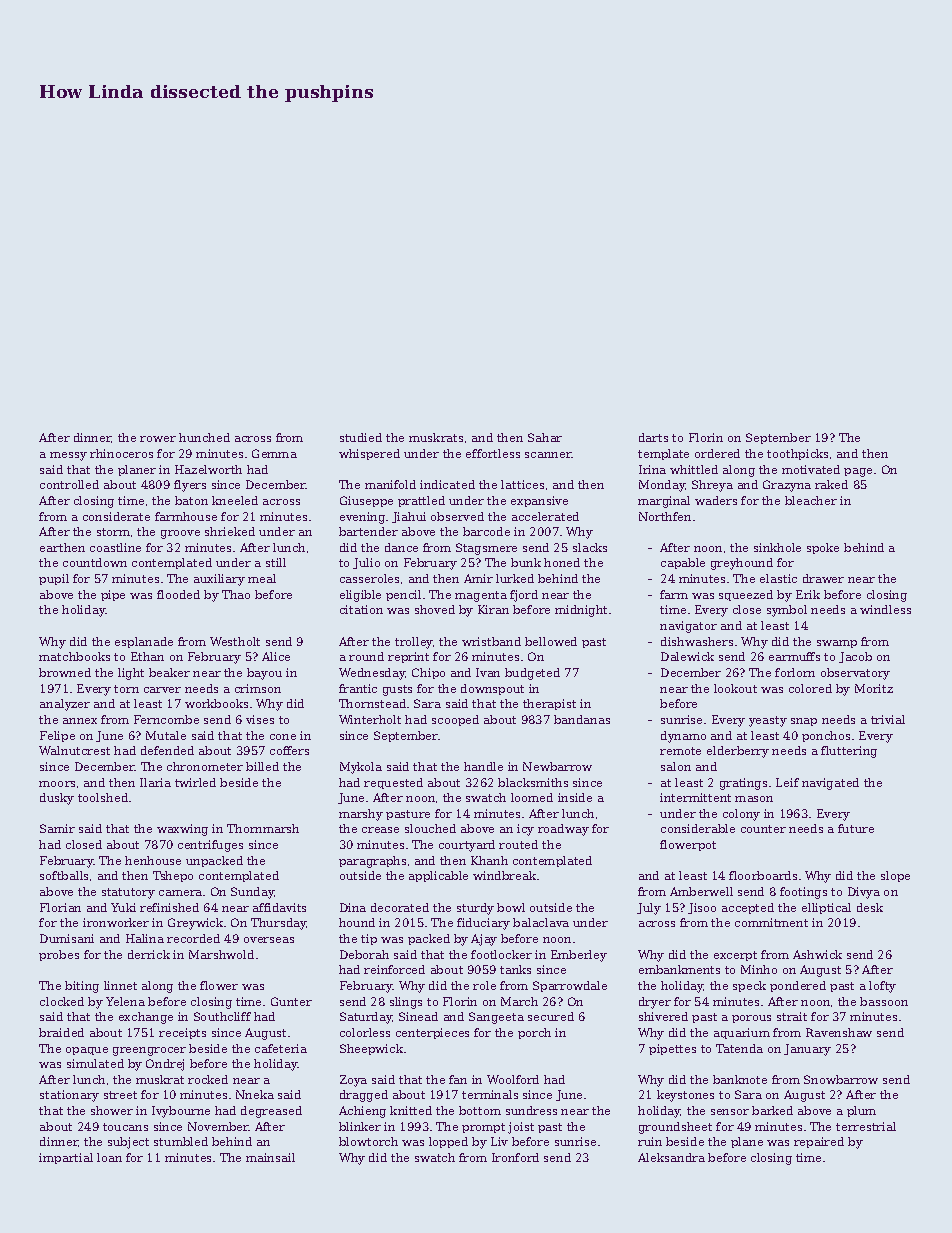 This page has width=952, height=1233. Describe the element at coordinates (370, 719) in the page. I see `Winterholt` at that location.
